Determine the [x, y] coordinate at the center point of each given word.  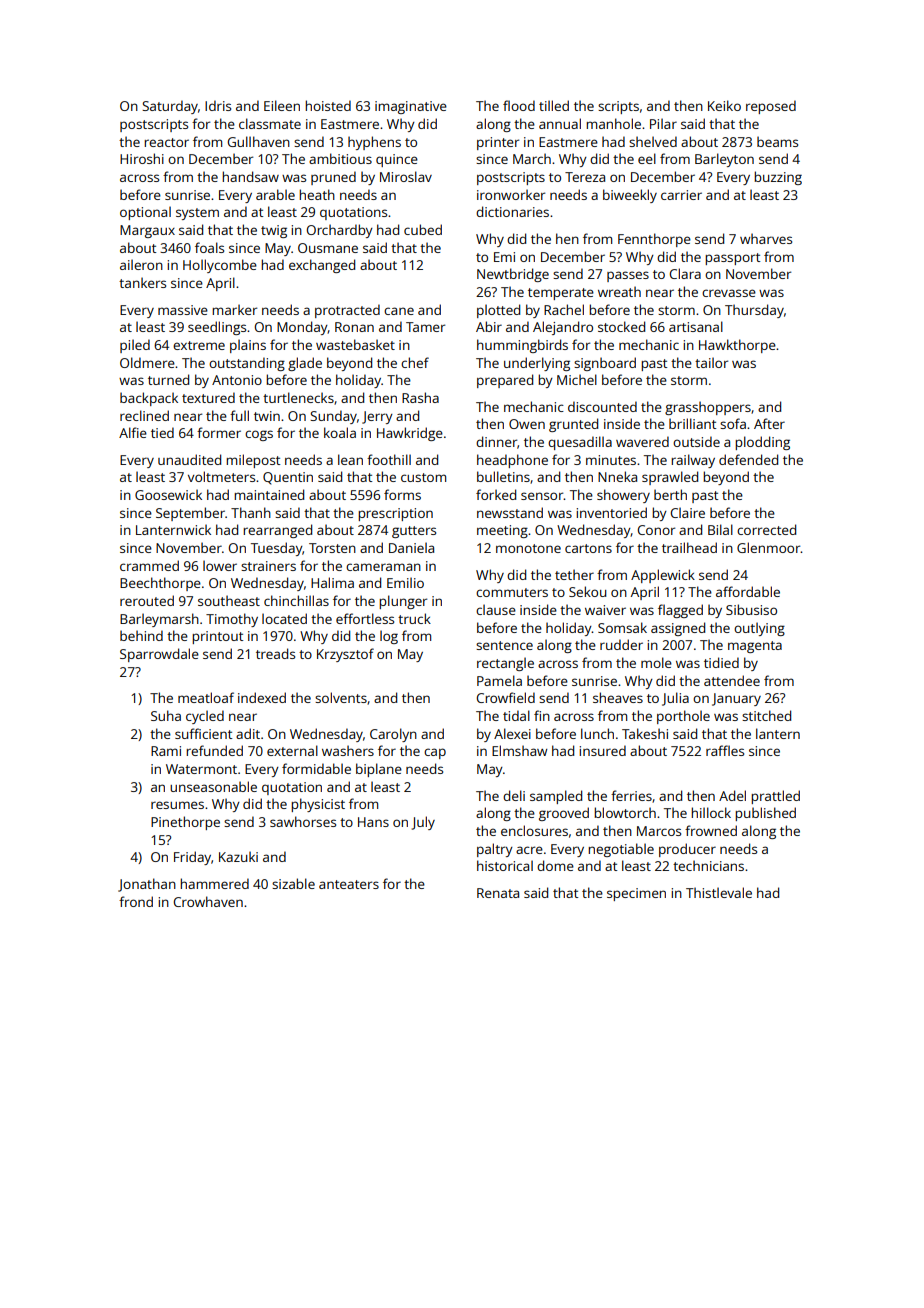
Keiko [724, 105]
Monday [302, 328]
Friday [192, 858]
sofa [733, 423]
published [765, 814]
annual [560, 123]
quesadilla [580, 443]
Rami [166, 751]
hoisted [328, 105]
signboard [605, 364]
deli [514, 795]
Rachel [564, 309]
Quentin [288, 478]
